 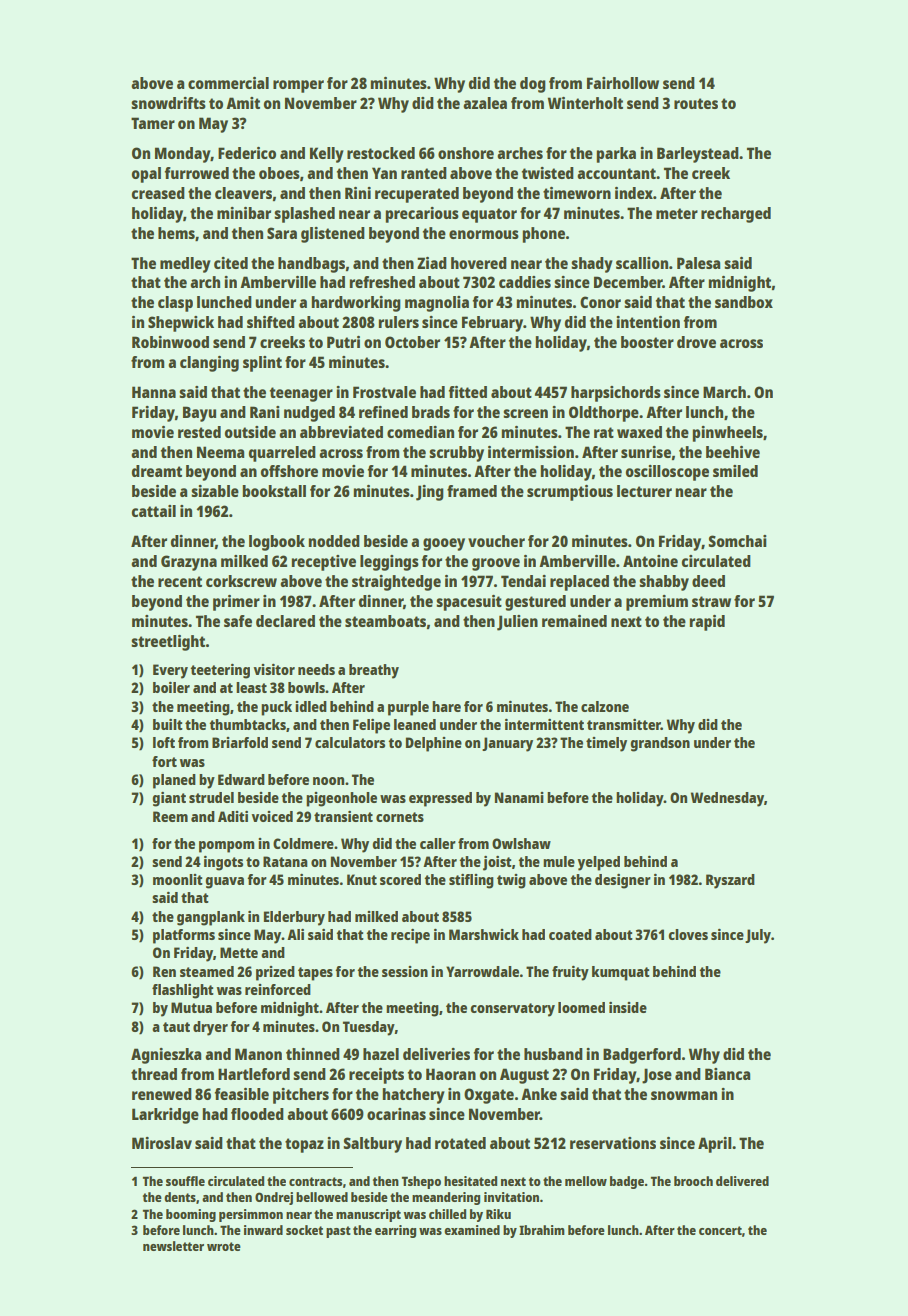 I want to click on stifling, so click(x=471, y=881).
